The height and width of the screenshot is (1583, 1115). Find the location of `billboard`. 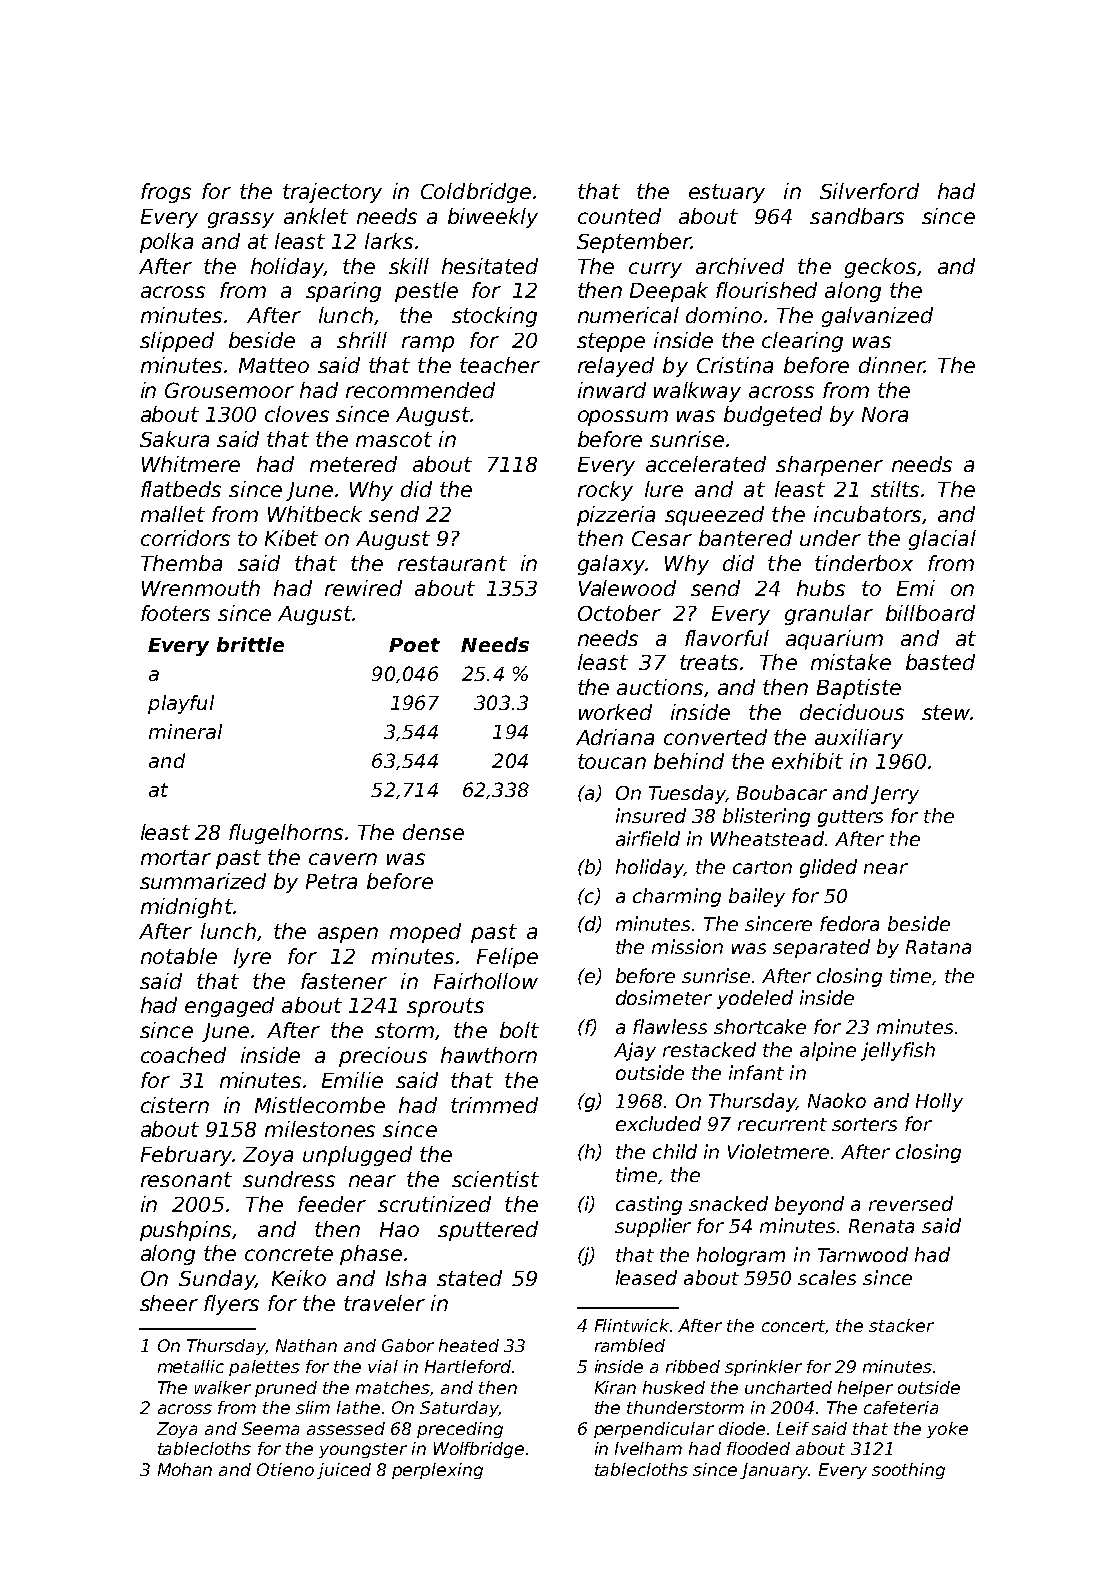

billboard is located at coordinates (930, 613).
